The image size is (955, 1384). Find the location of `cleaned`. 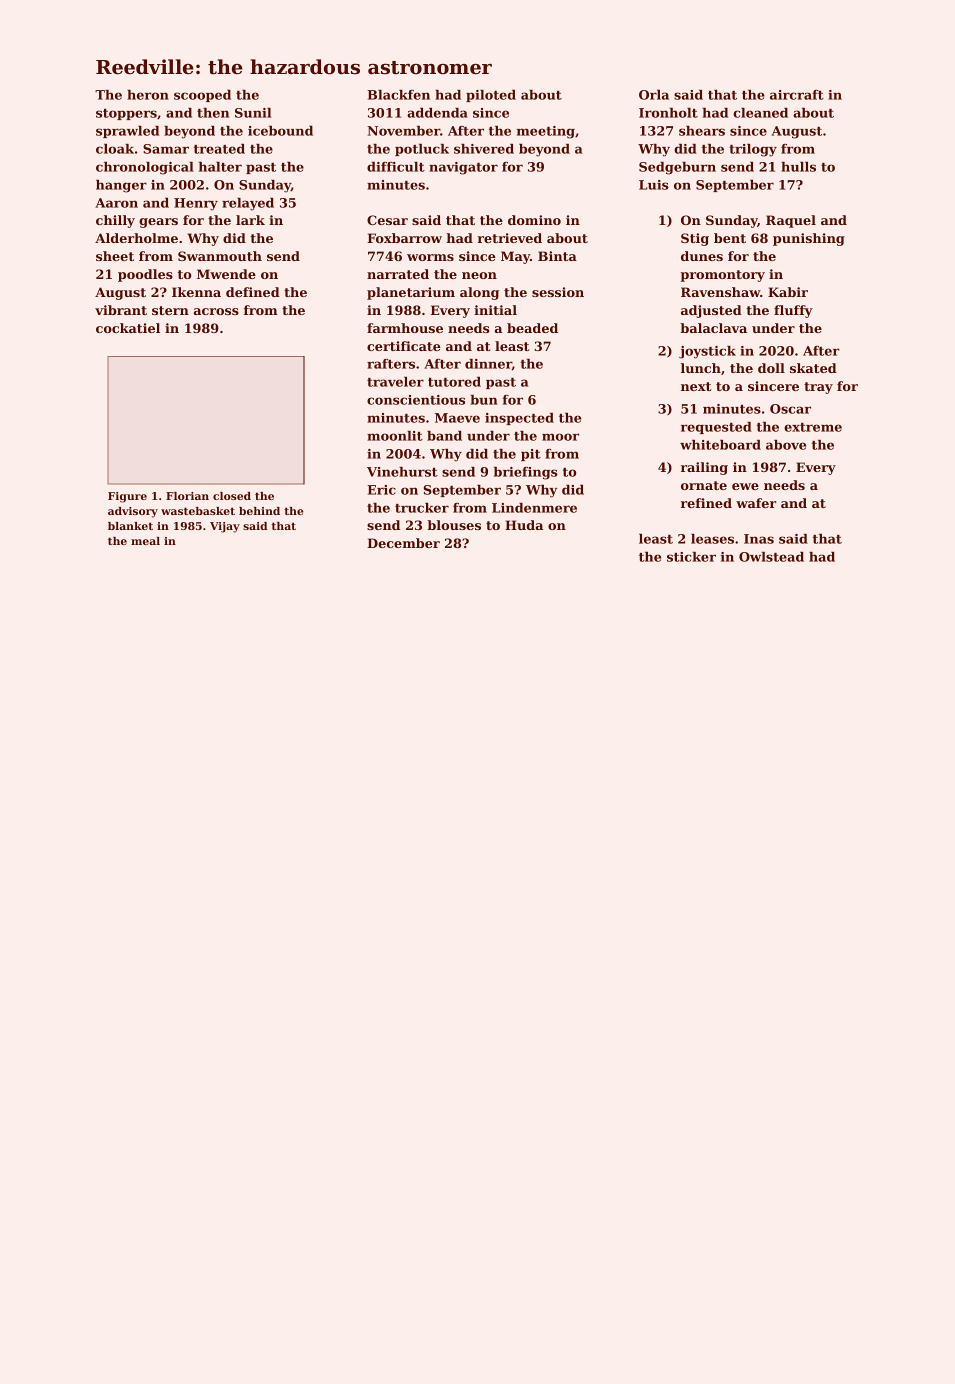

cleaned is located at coordinates (760, 113).
